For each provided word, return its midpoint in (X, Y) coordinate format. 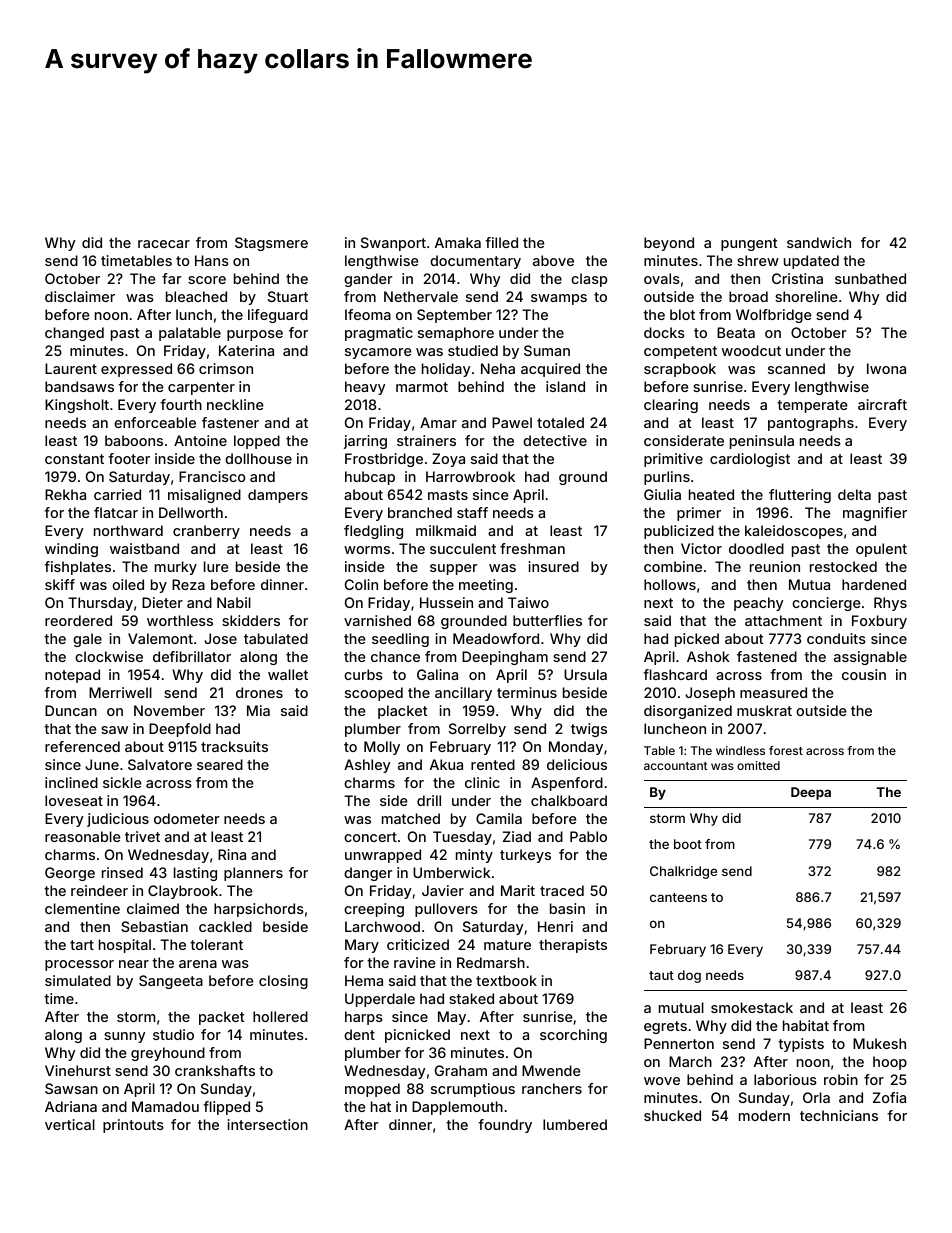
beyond (669, 244)
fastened (767, 656)
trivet (142, 836)
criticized (418, 944)
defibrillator (192, 656)
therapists (573, 946)
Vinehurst (78, 1070)
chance (395, 656)
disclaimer (80, 296)
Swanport (393, 244)
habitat (806, 1025)
